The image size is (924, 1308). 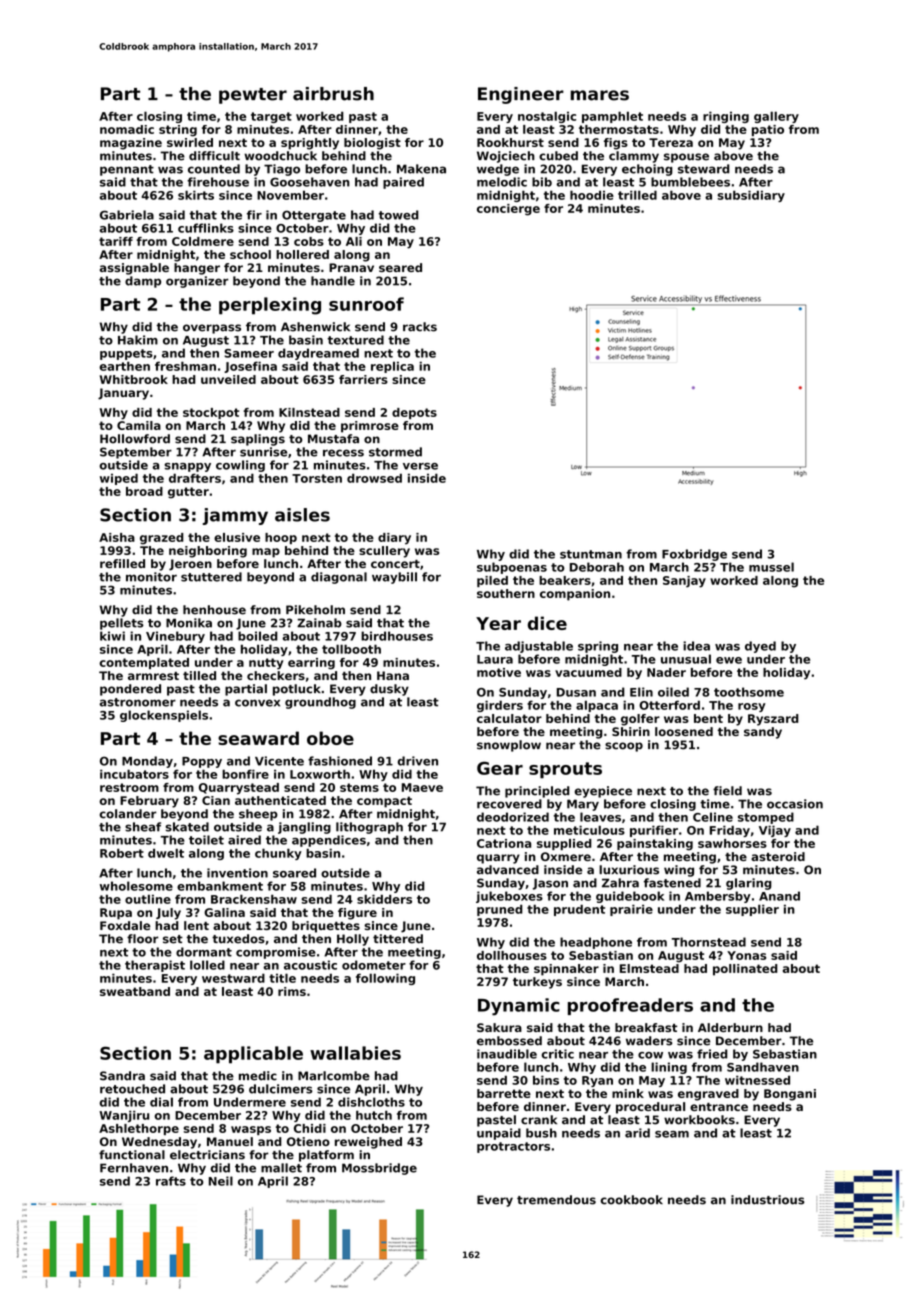 I want to click on Camila, so click(x=139, y=425).
